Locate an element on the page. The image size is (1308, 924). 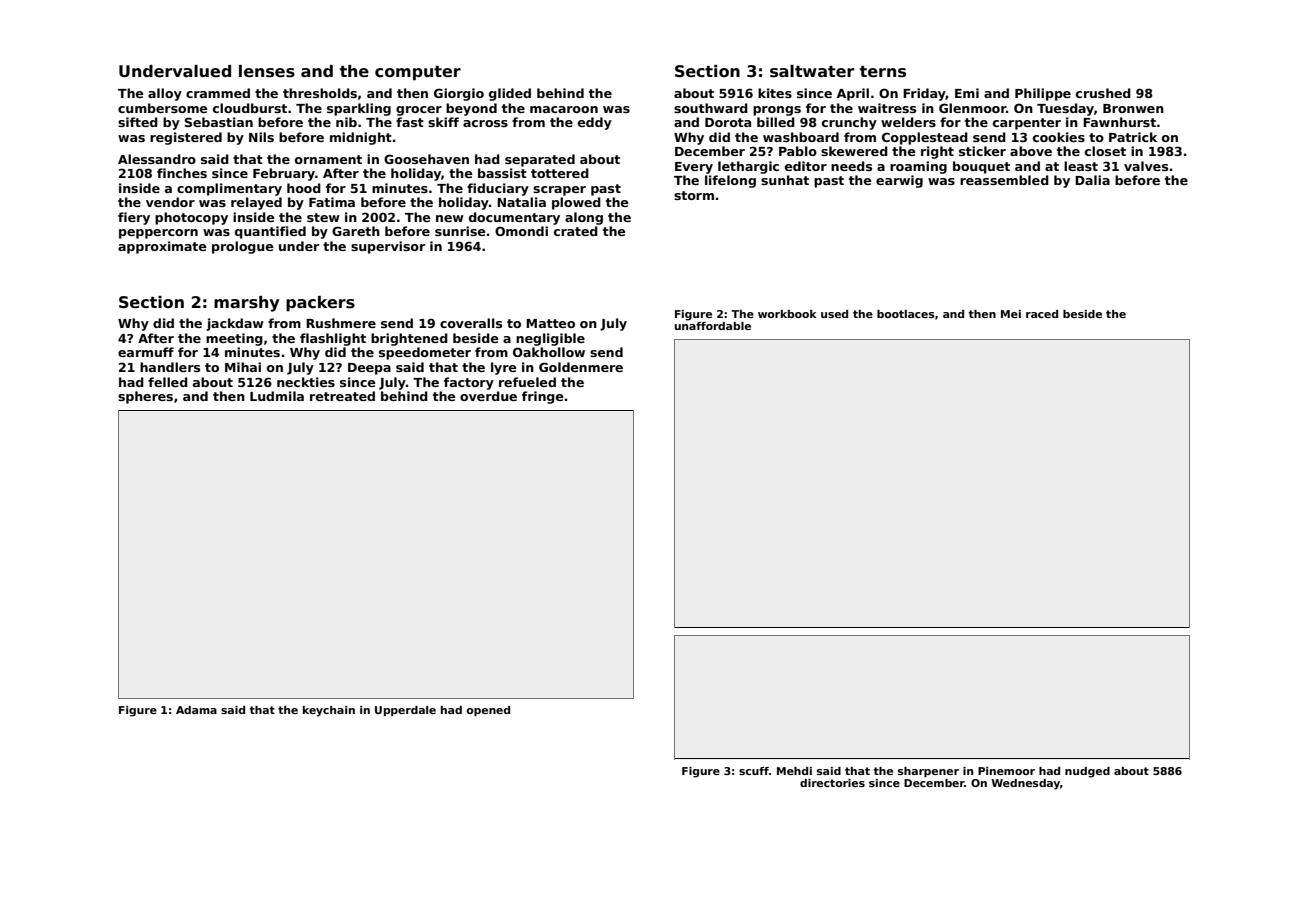
storm is located at coordinates (694, 195).
